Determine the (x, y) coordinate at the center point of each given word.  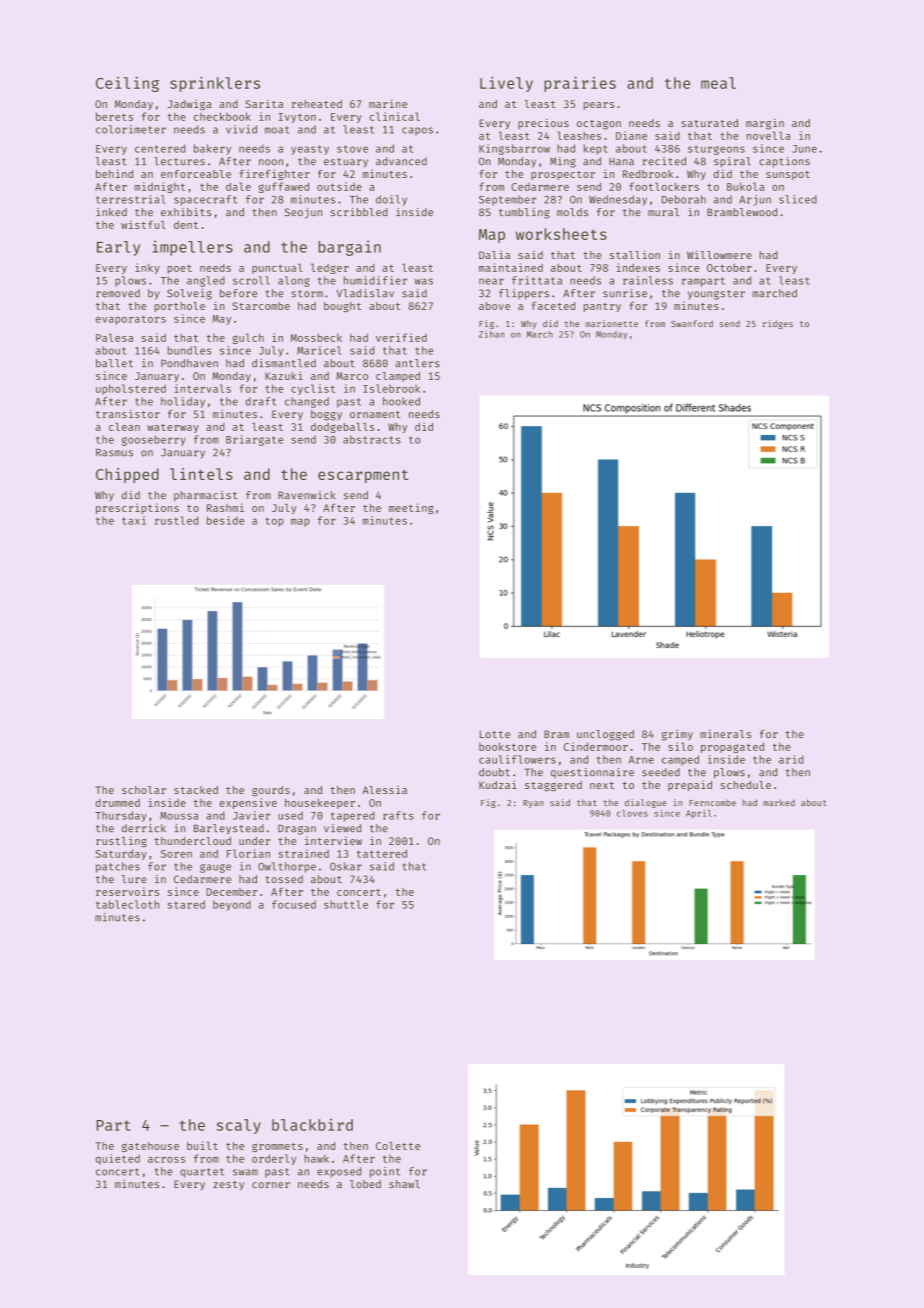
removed (118, 293)
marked (779, 802)
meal (718, 83)
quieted (118, 1159)
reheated (317, 104)
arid (791, 759)
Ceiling (127, 84)
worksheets (561, 234)
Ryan (533, 804)
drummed (118, 803)
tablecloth (127, 904)
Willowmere (719, 254)
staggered (553, 786)
